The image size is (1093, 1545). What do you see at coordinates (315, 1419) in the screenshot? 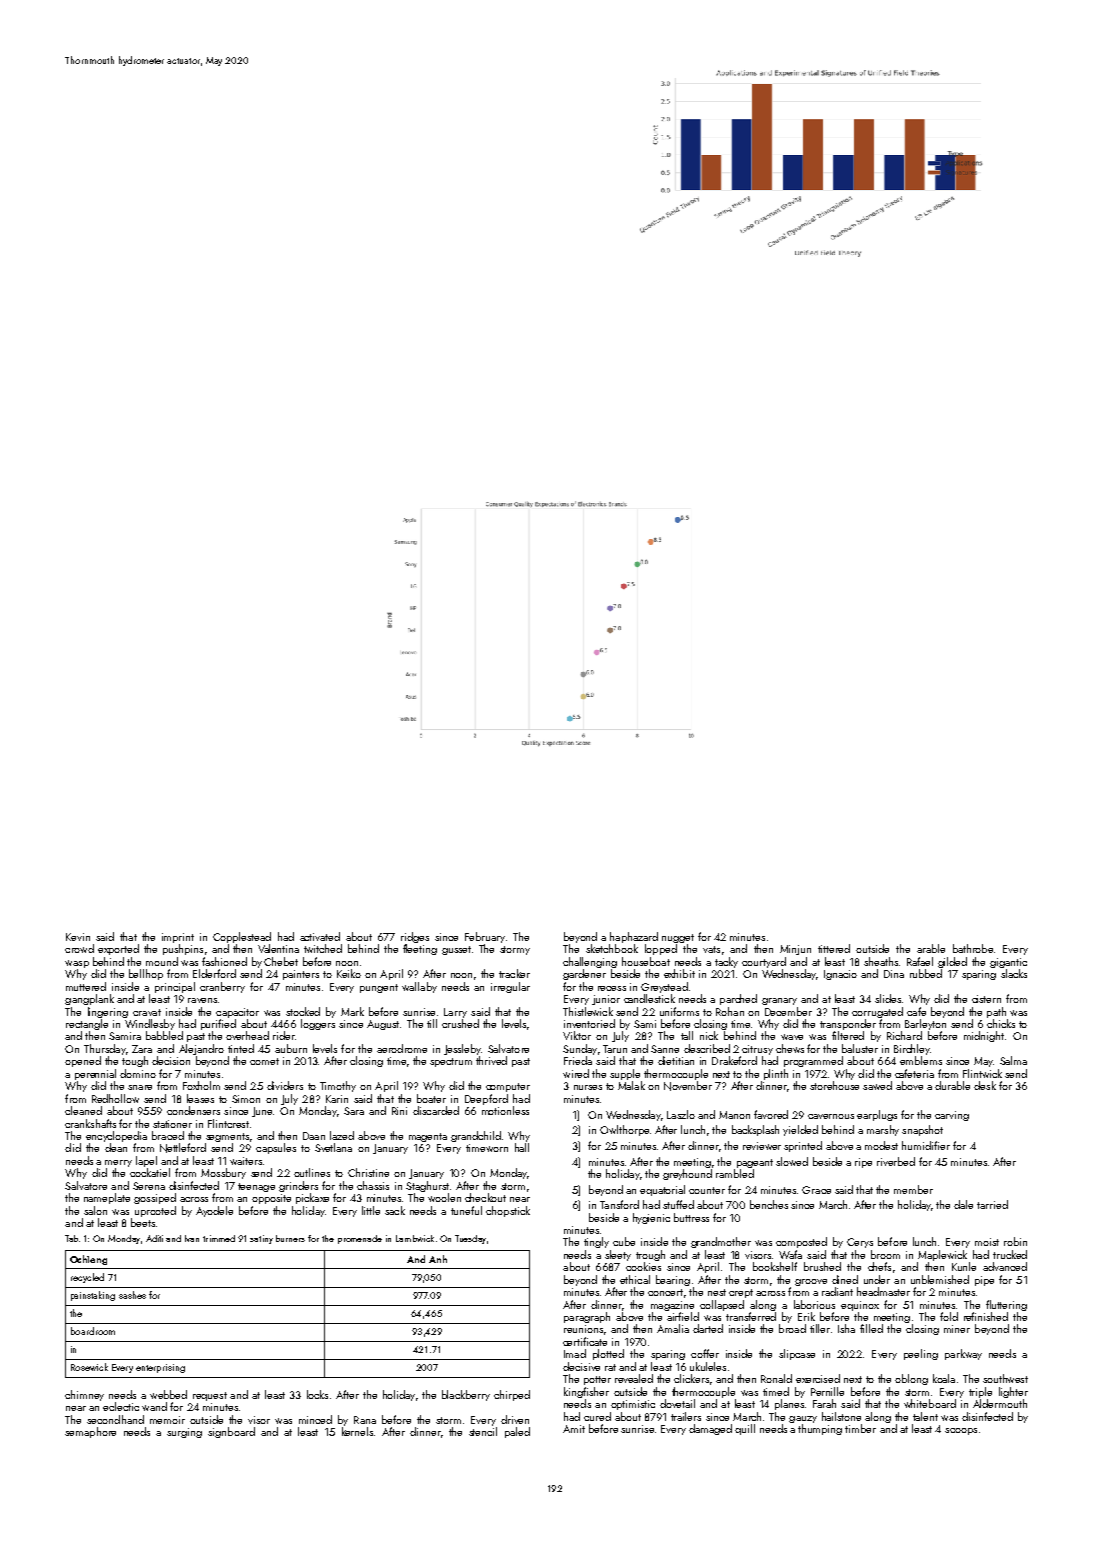
I see `minced` at bounding box center [315, 1419].
